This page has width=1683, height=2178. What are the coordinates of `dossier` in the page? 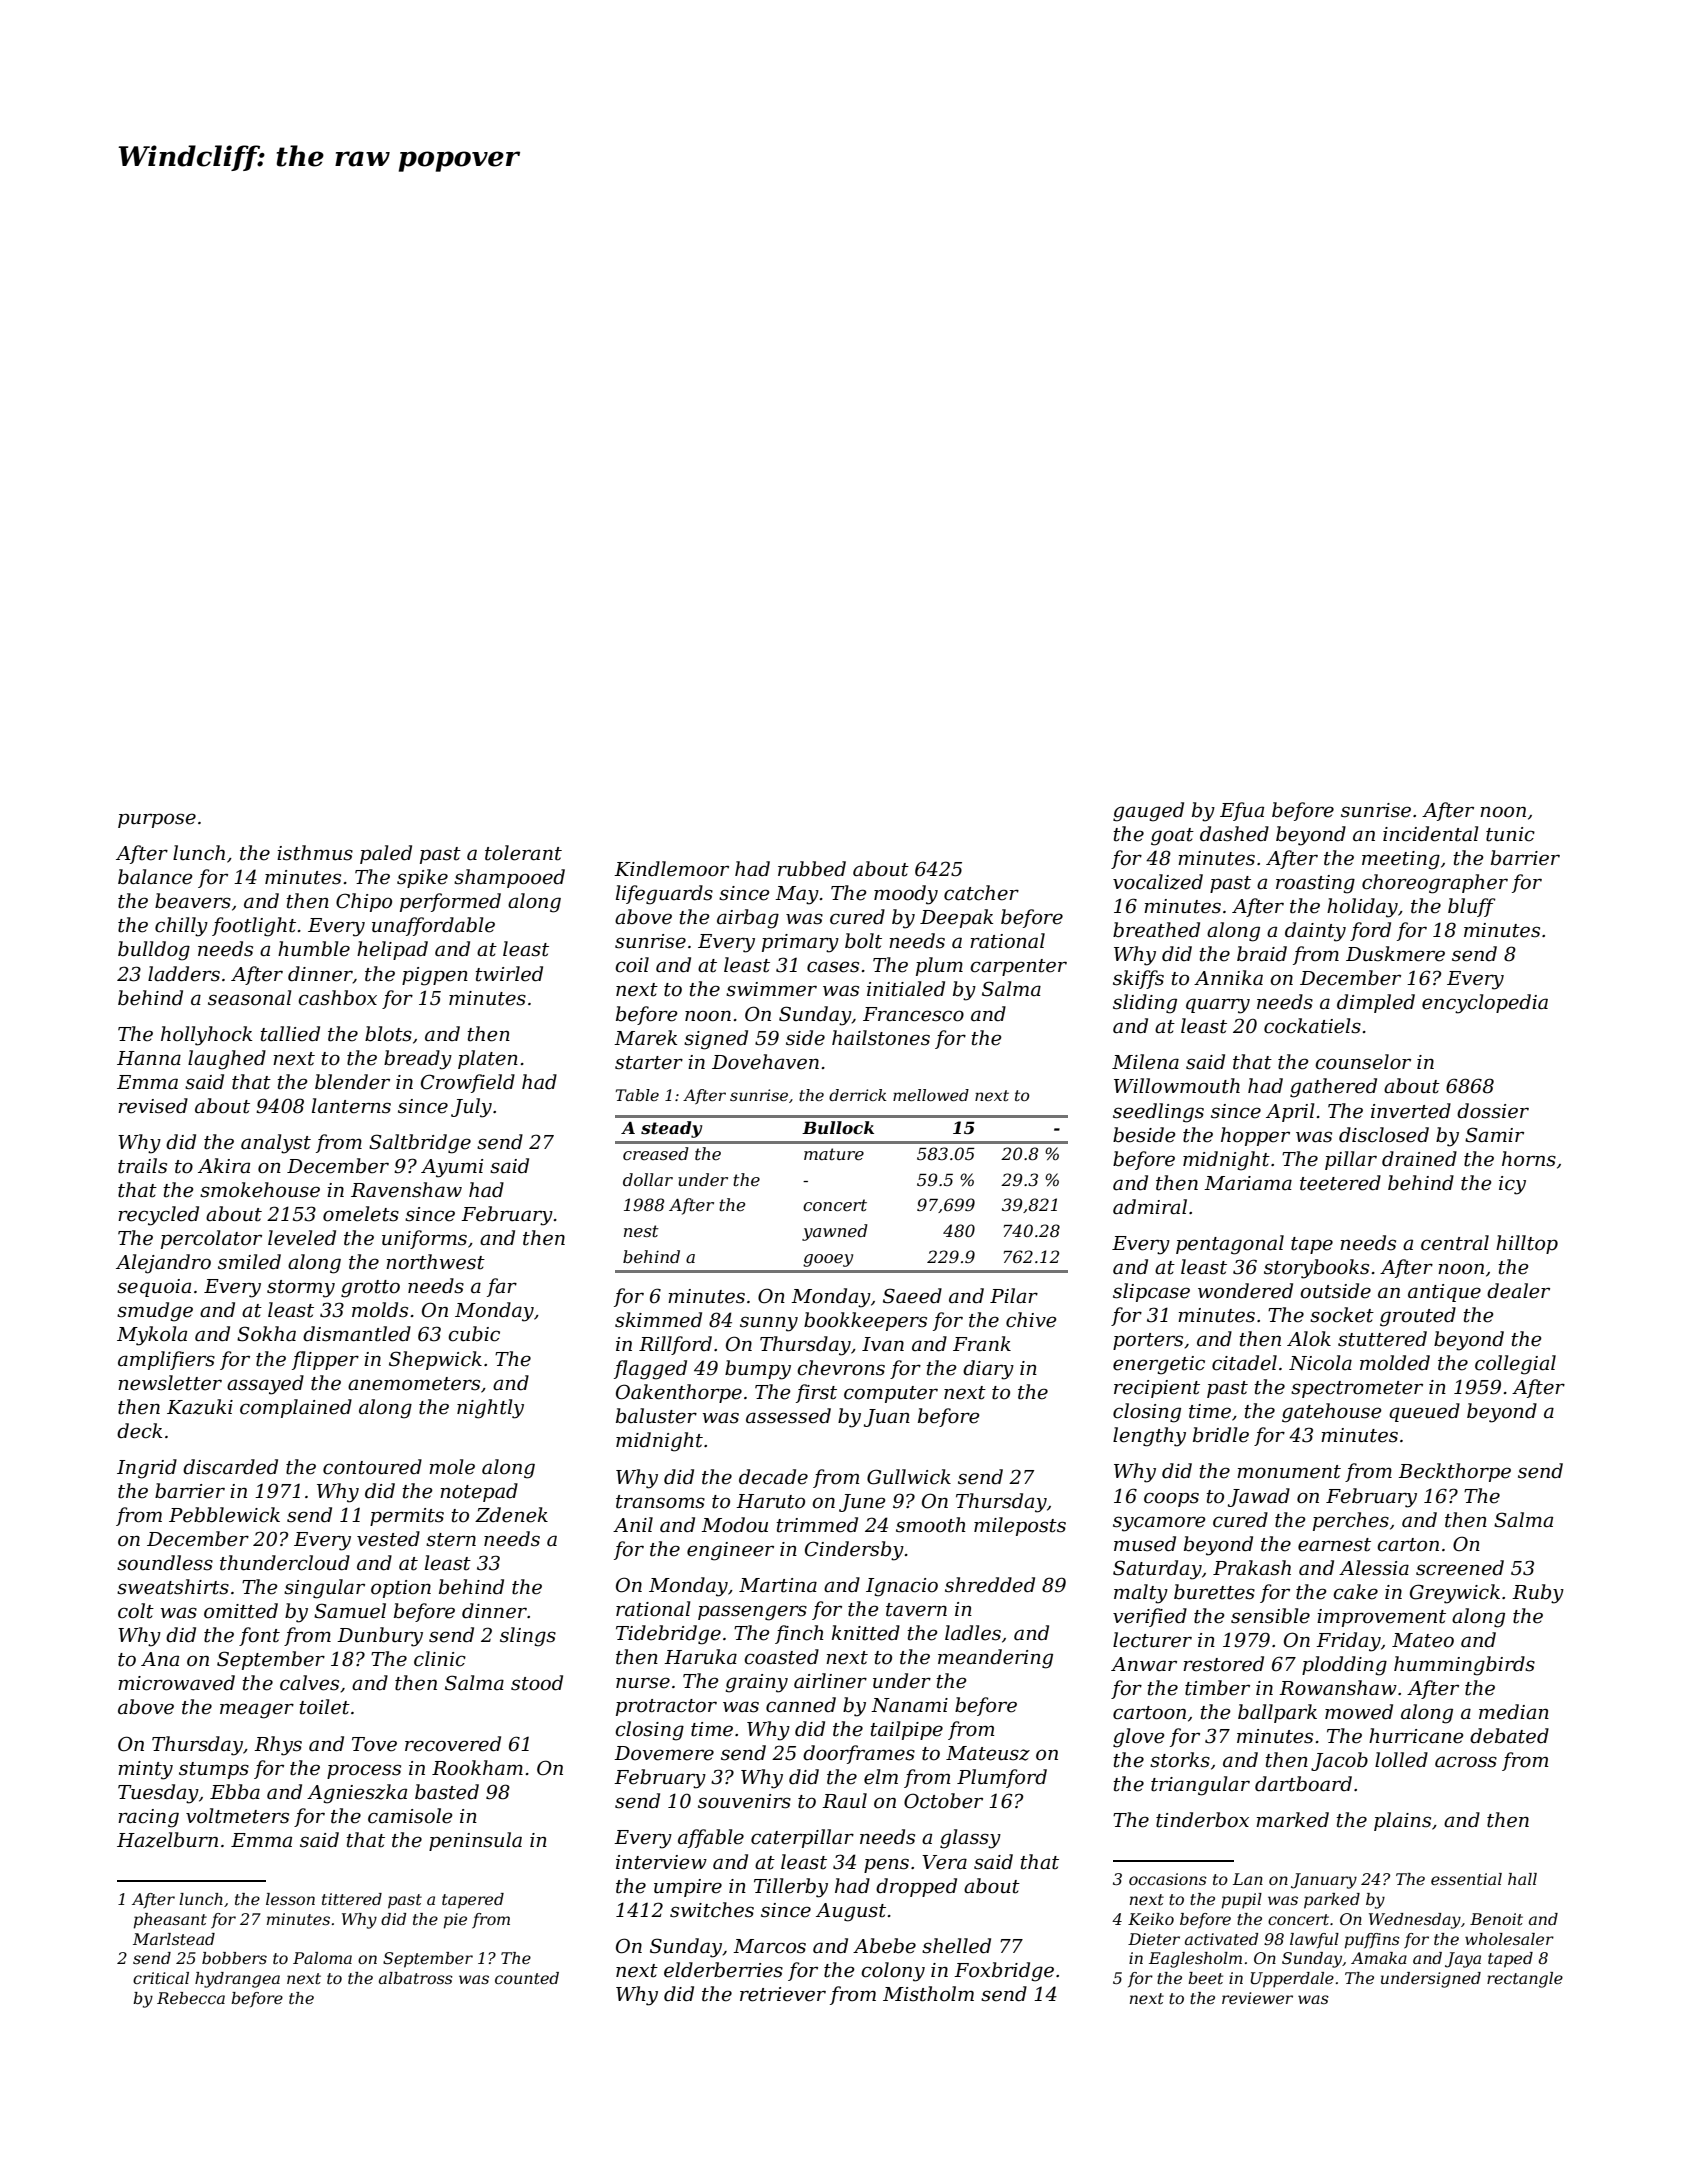 It's located at (1493, 1111).
